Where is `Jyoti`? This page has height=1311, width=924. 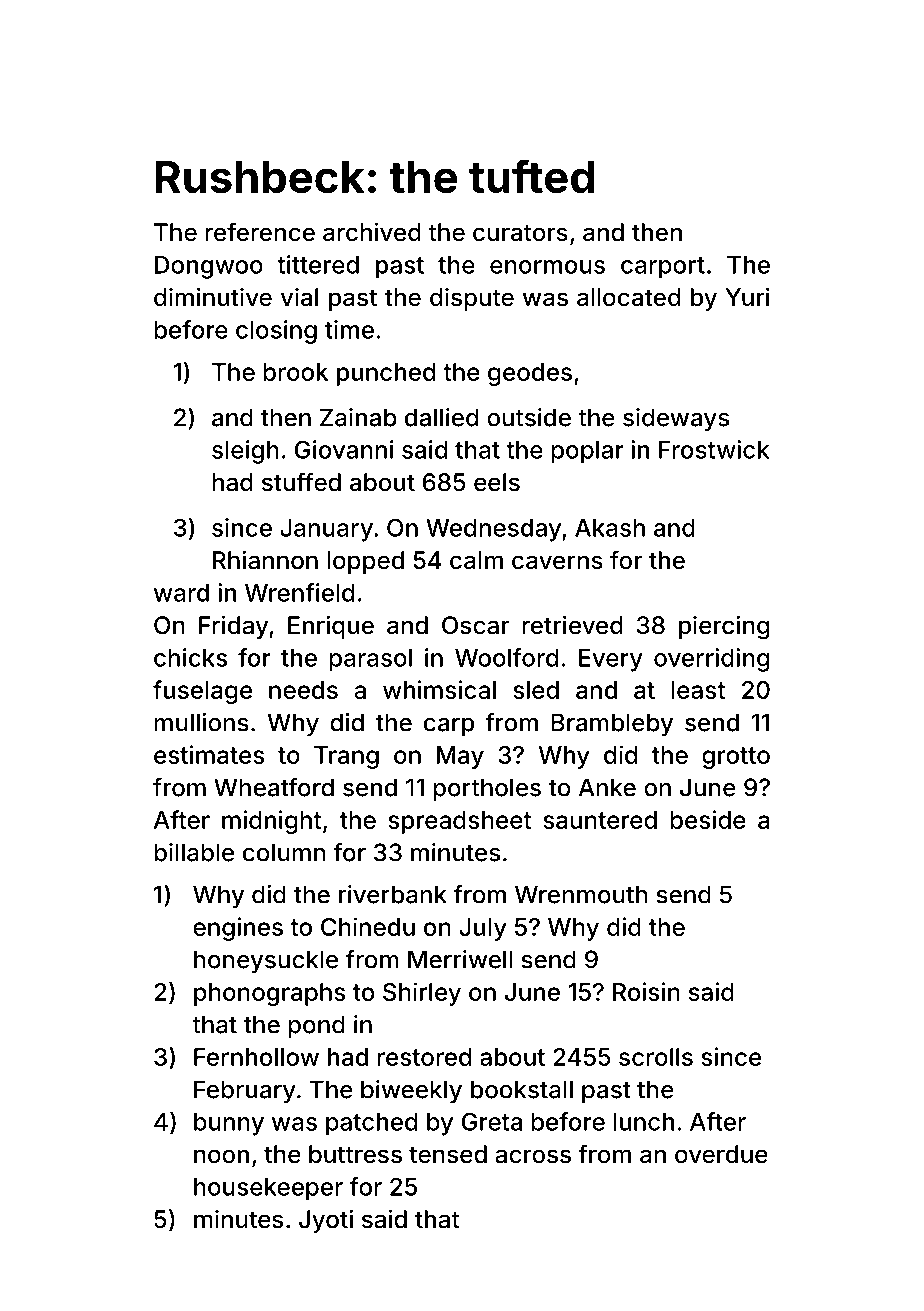 Jyoti is located at coordinates (326, 1221).
